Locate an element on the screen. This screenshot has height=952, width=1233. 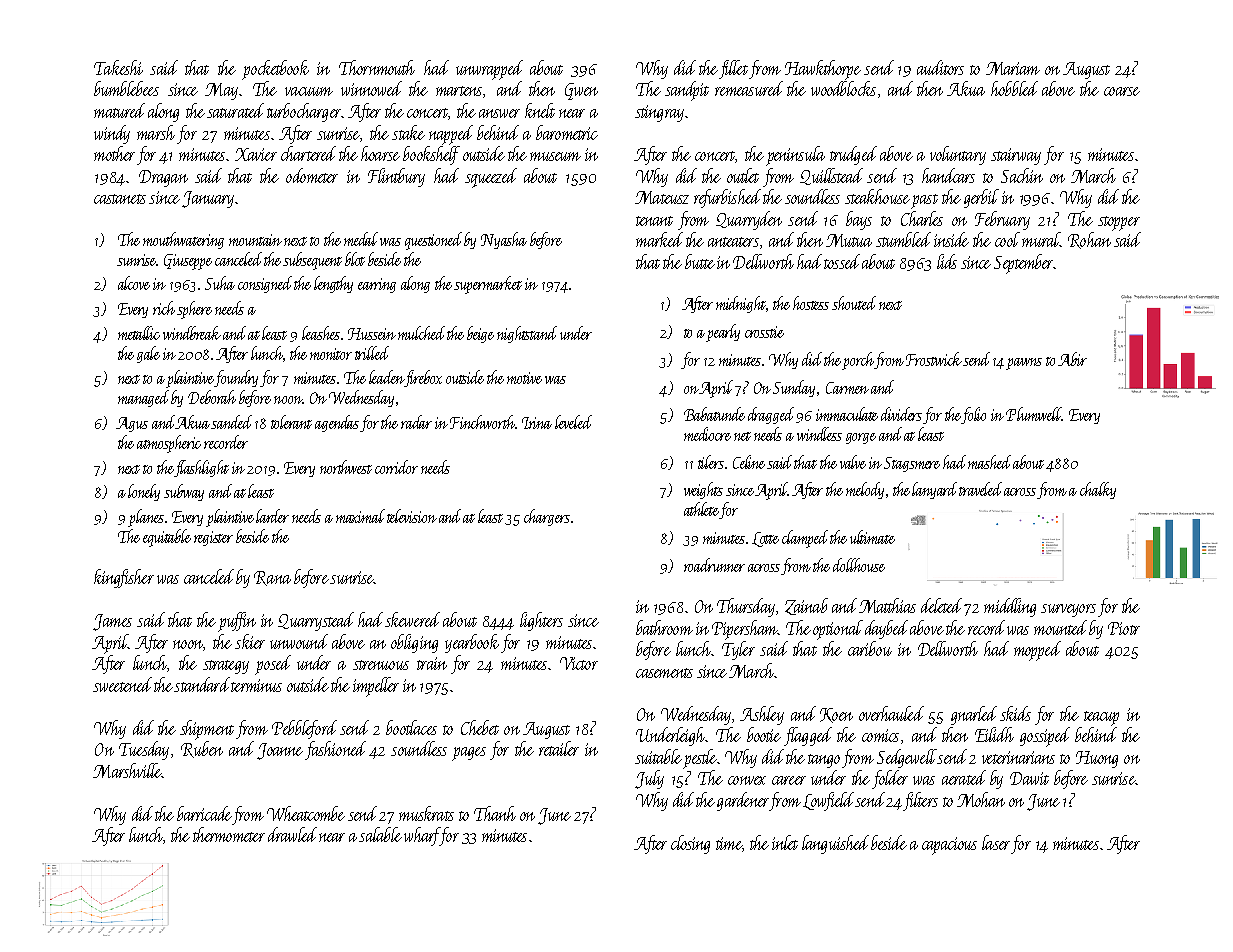
wharf is located at coordinates (422, 836).
